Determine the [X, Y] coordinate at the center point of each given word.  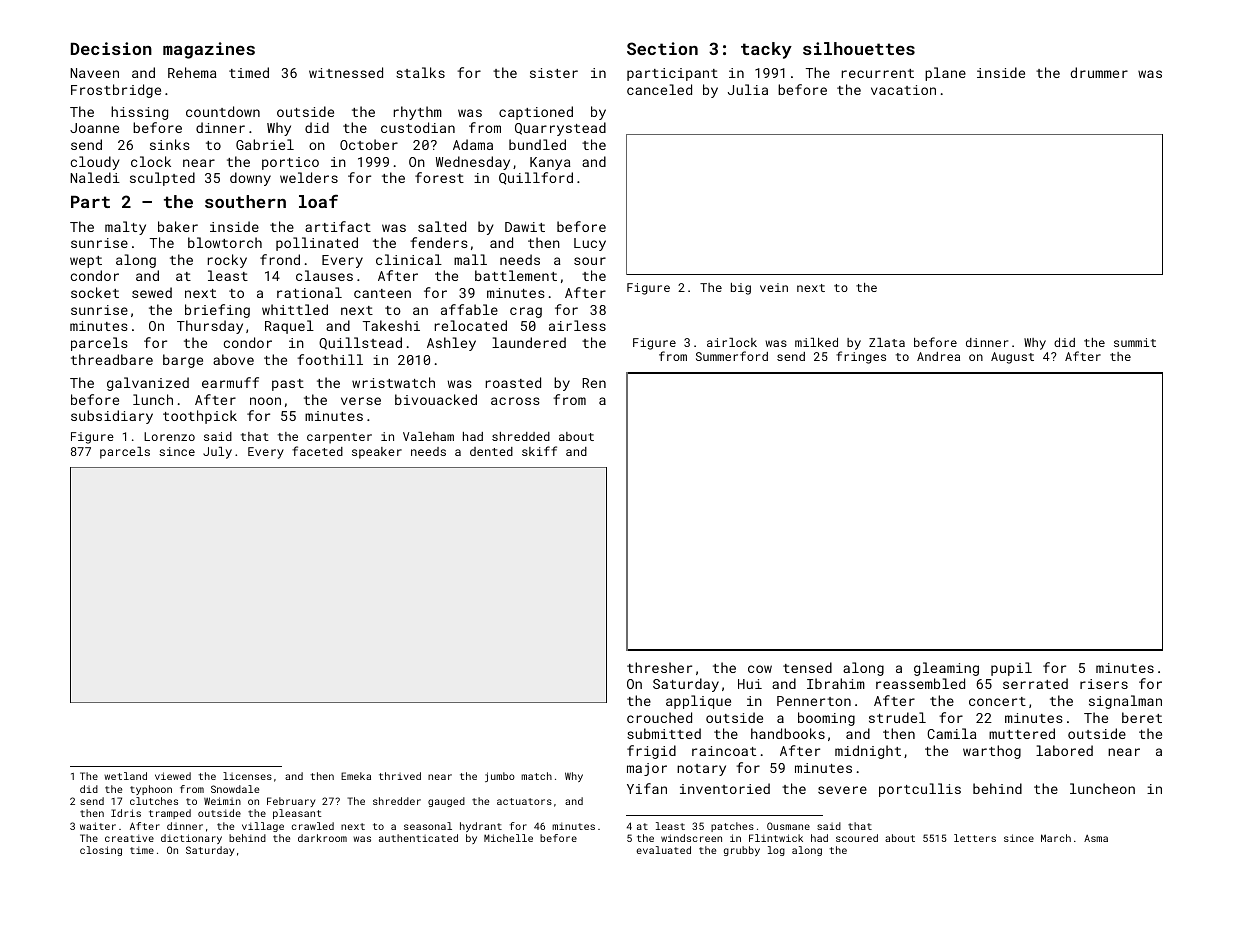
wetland [125, 776]
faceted [317, 451]
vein [774, 287]
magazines [209, 50]
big [741, 289]
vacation [903, 90]
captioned [536, 113]
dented [491, 451]
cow [760, 669]
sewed [152, 292]
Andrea [938, 356]
